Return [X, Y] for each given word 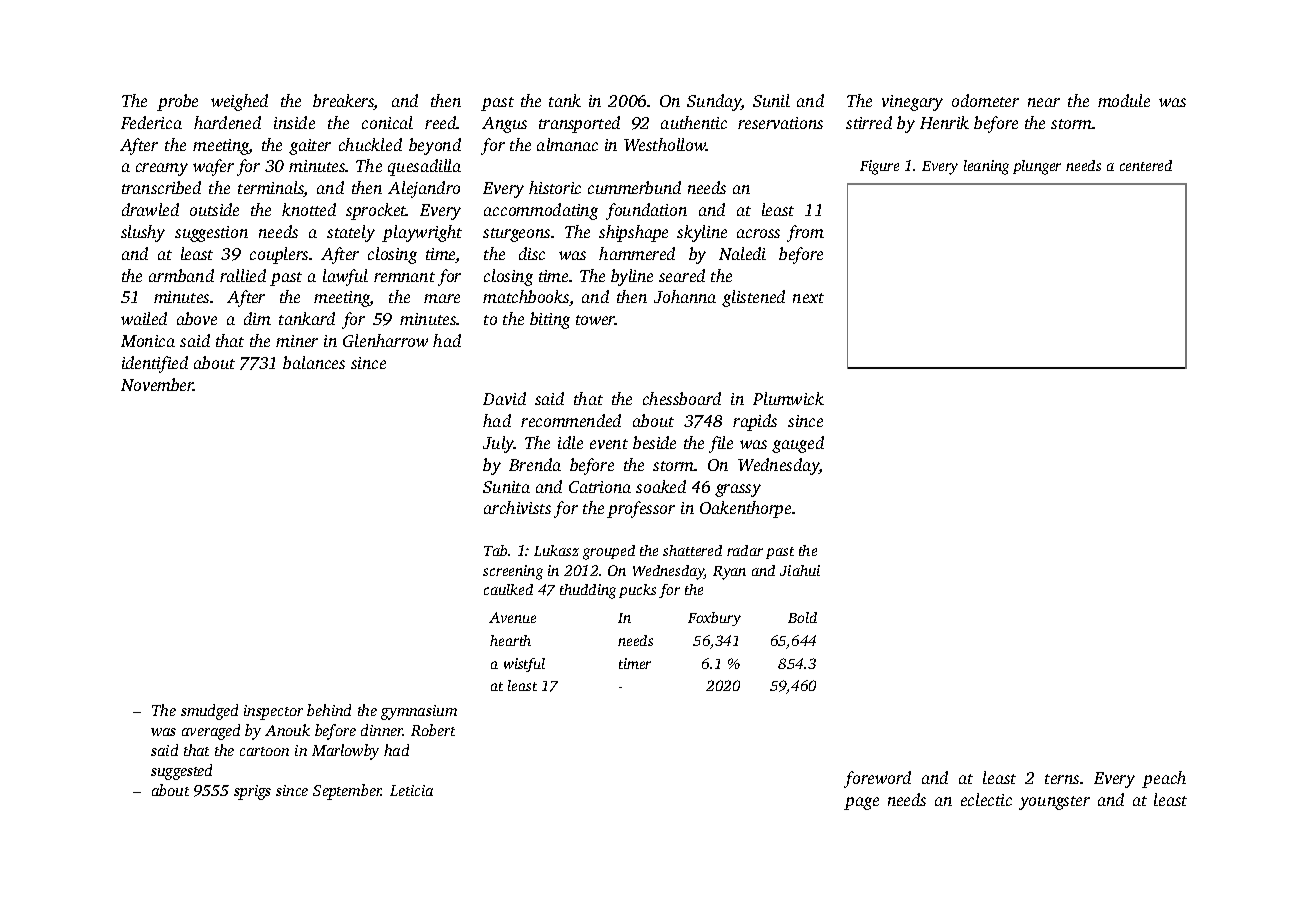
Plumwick [788, 398]
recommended [571, 420]
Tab [495, 550]
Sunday [714, 102]
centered [1146, 165]
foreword [877, 779]
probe [177, 102]
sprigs [252, 792]
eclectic [986, 799]
